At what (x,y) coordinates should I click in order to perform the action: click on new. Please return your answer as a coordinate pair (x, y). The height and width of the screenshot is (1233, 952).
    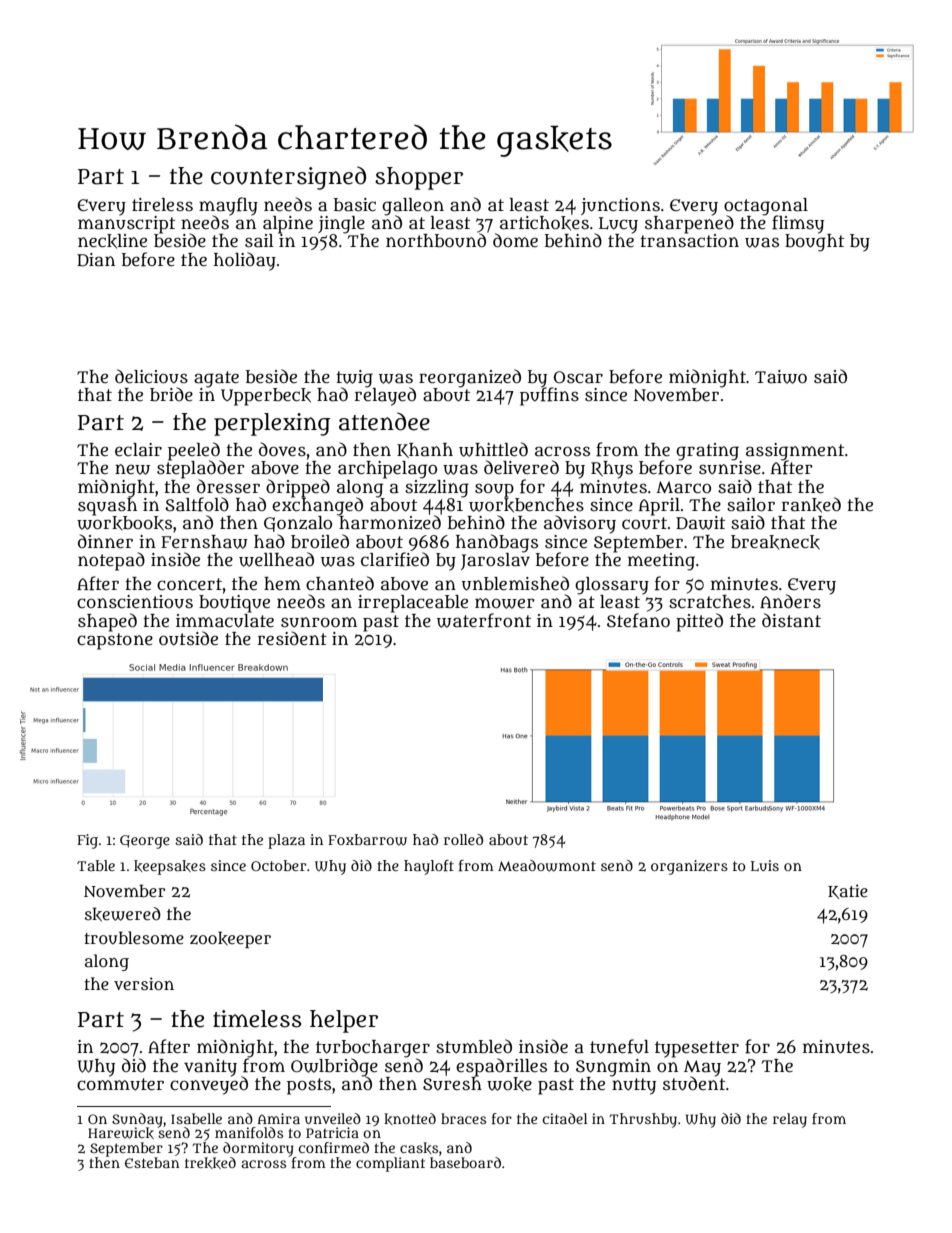
    Looking at the image, I should click on (132, 469).
